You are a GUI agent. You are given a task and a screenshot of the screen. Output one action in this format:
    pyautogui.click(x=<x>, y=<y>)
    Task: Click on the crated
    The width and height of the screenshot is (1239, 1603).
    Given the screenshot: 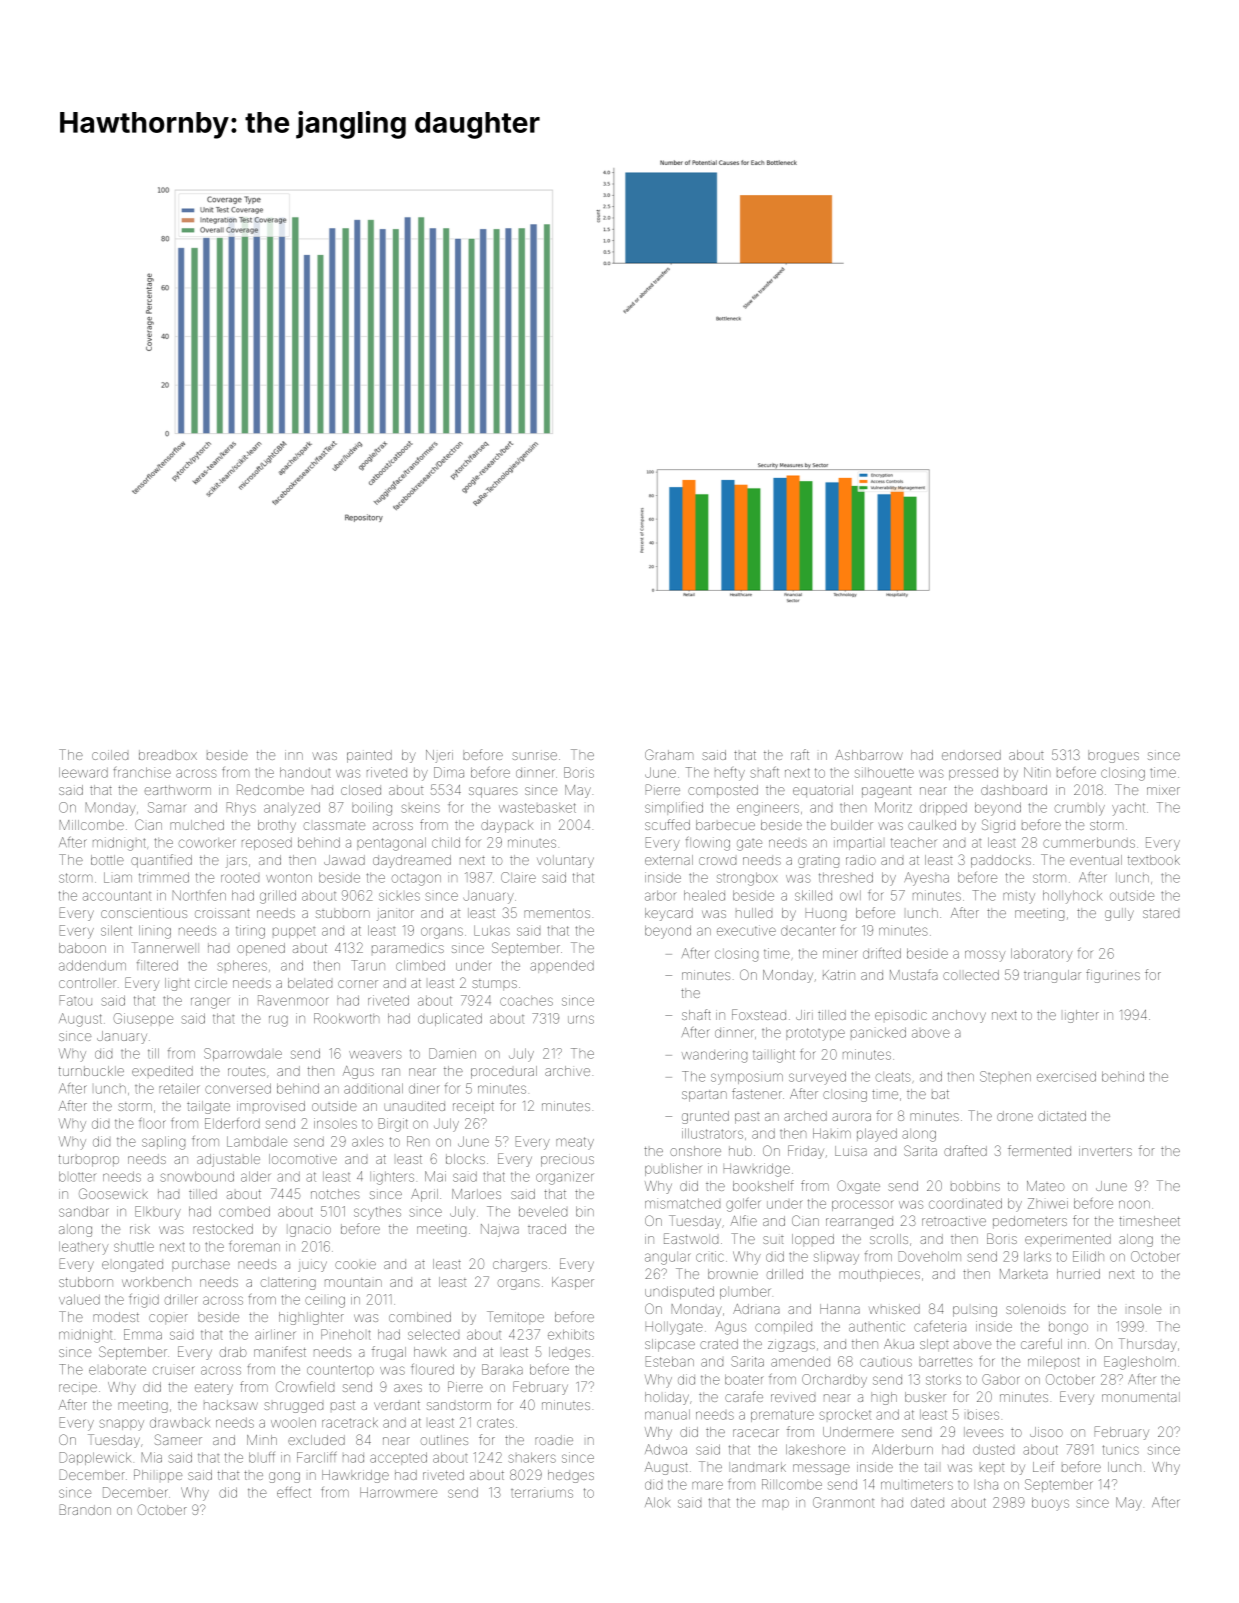 What is the action you would take?
    pyautogui.click(x=719, y=1344)
